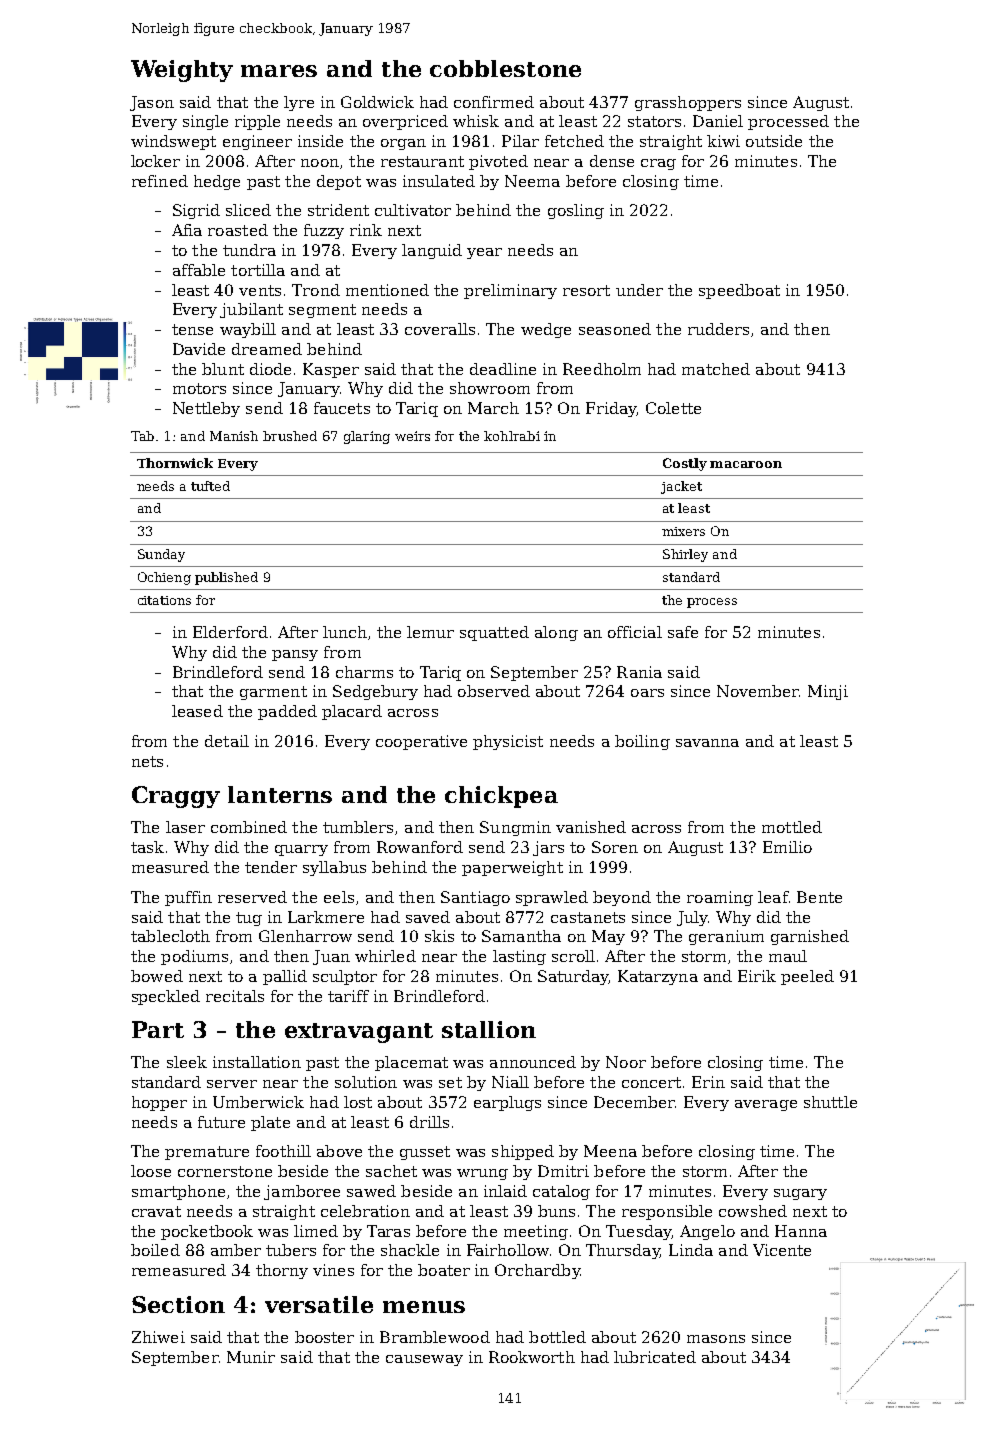 The width and height of the image is (994, 1439). What do you see at coordinates (324, 1337) in the image?
I see `booster` at bounding box center [324, 1337].
